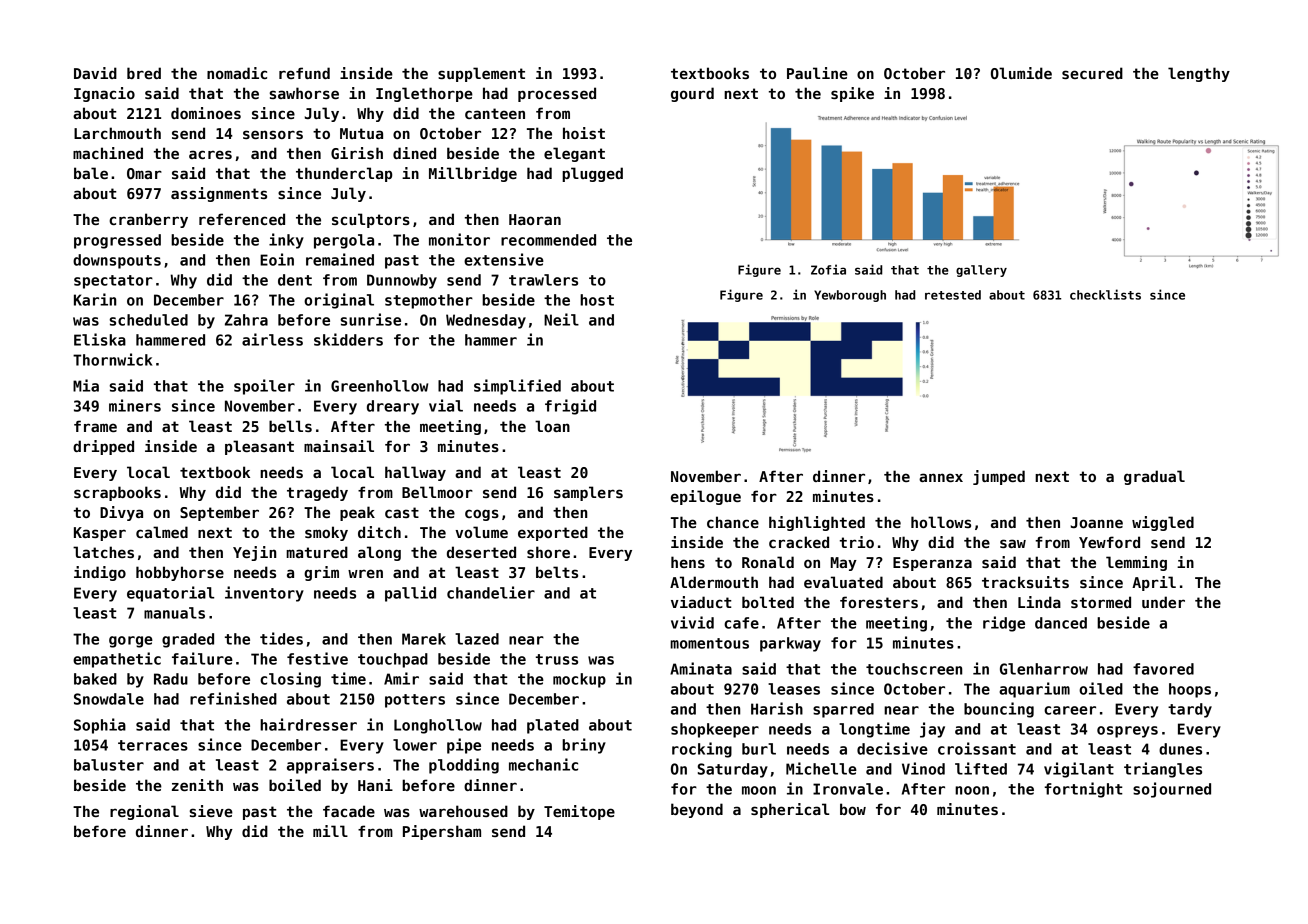 This screenshot has width=1308, height=924. I want to click on wiggled, so click(1163, 523).
